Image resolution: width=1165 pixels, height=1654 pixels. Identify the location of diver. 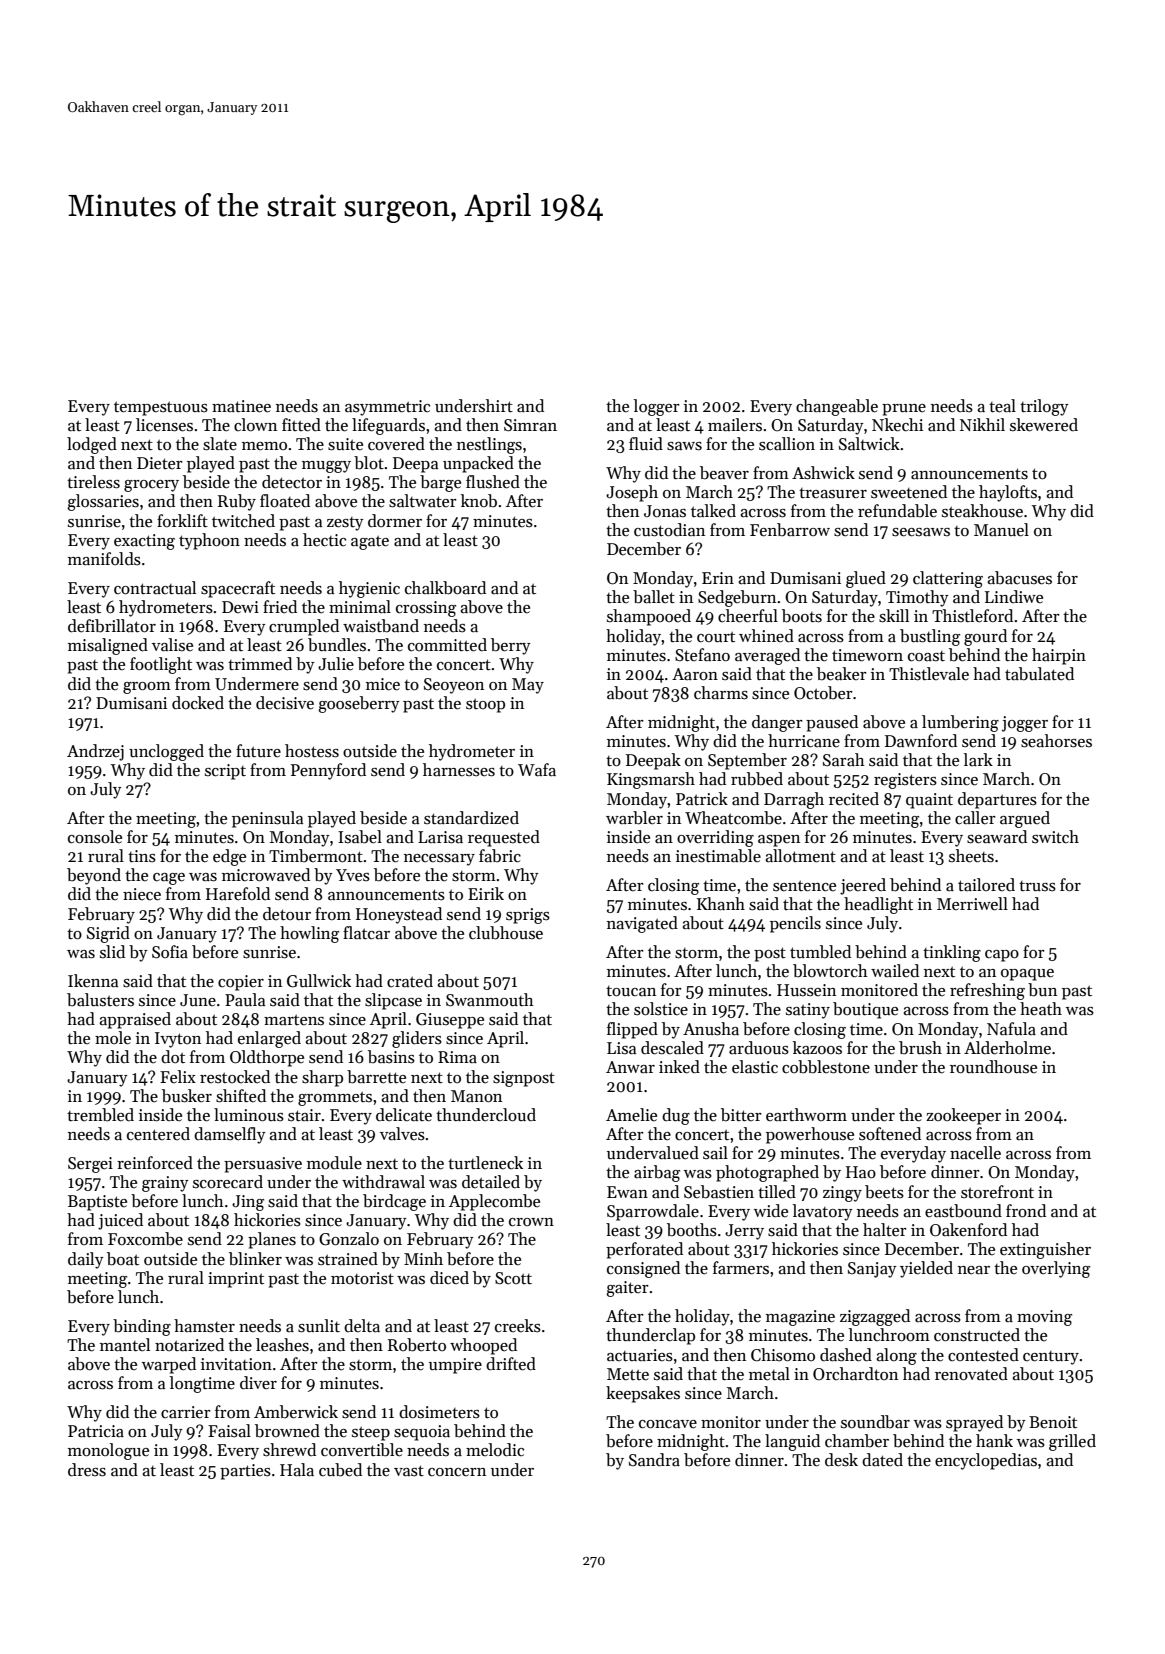
(258, 1383).
